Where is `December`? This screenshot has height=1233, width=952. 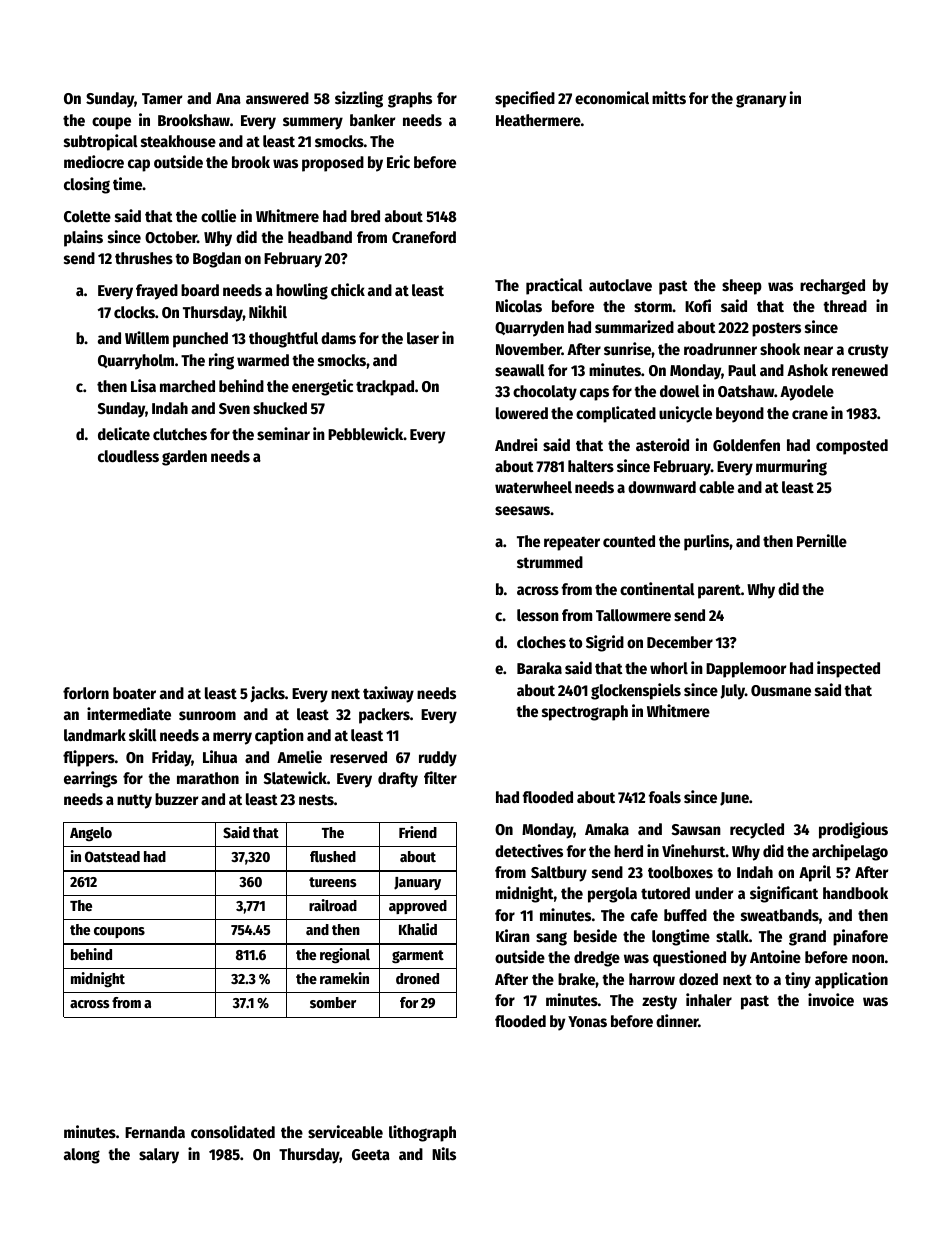 December is located at coordinates (680, 642).
